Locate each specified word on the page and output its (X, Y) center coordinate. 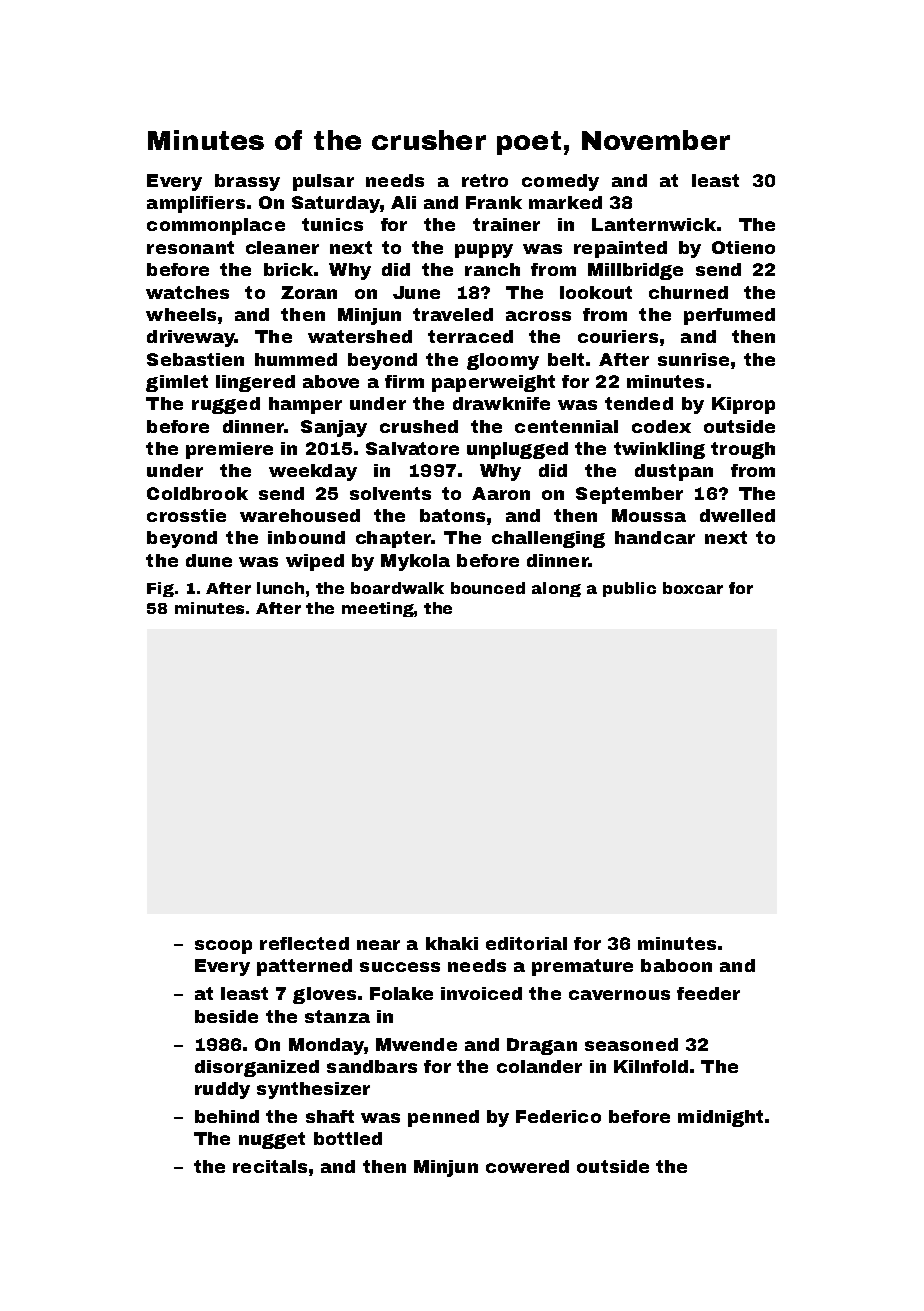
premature (582, 967)
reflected (304, 943)
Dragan (542, 1046)
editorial (526, 943)
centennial (566, 426)
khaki (452, 943)
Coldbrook (197, 493)
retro (485, 180)
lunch (280, 588)
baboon (676, 965)
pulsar (323, 182)
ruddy (222, 1090)
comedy (560, 182)
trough (743, 450)
